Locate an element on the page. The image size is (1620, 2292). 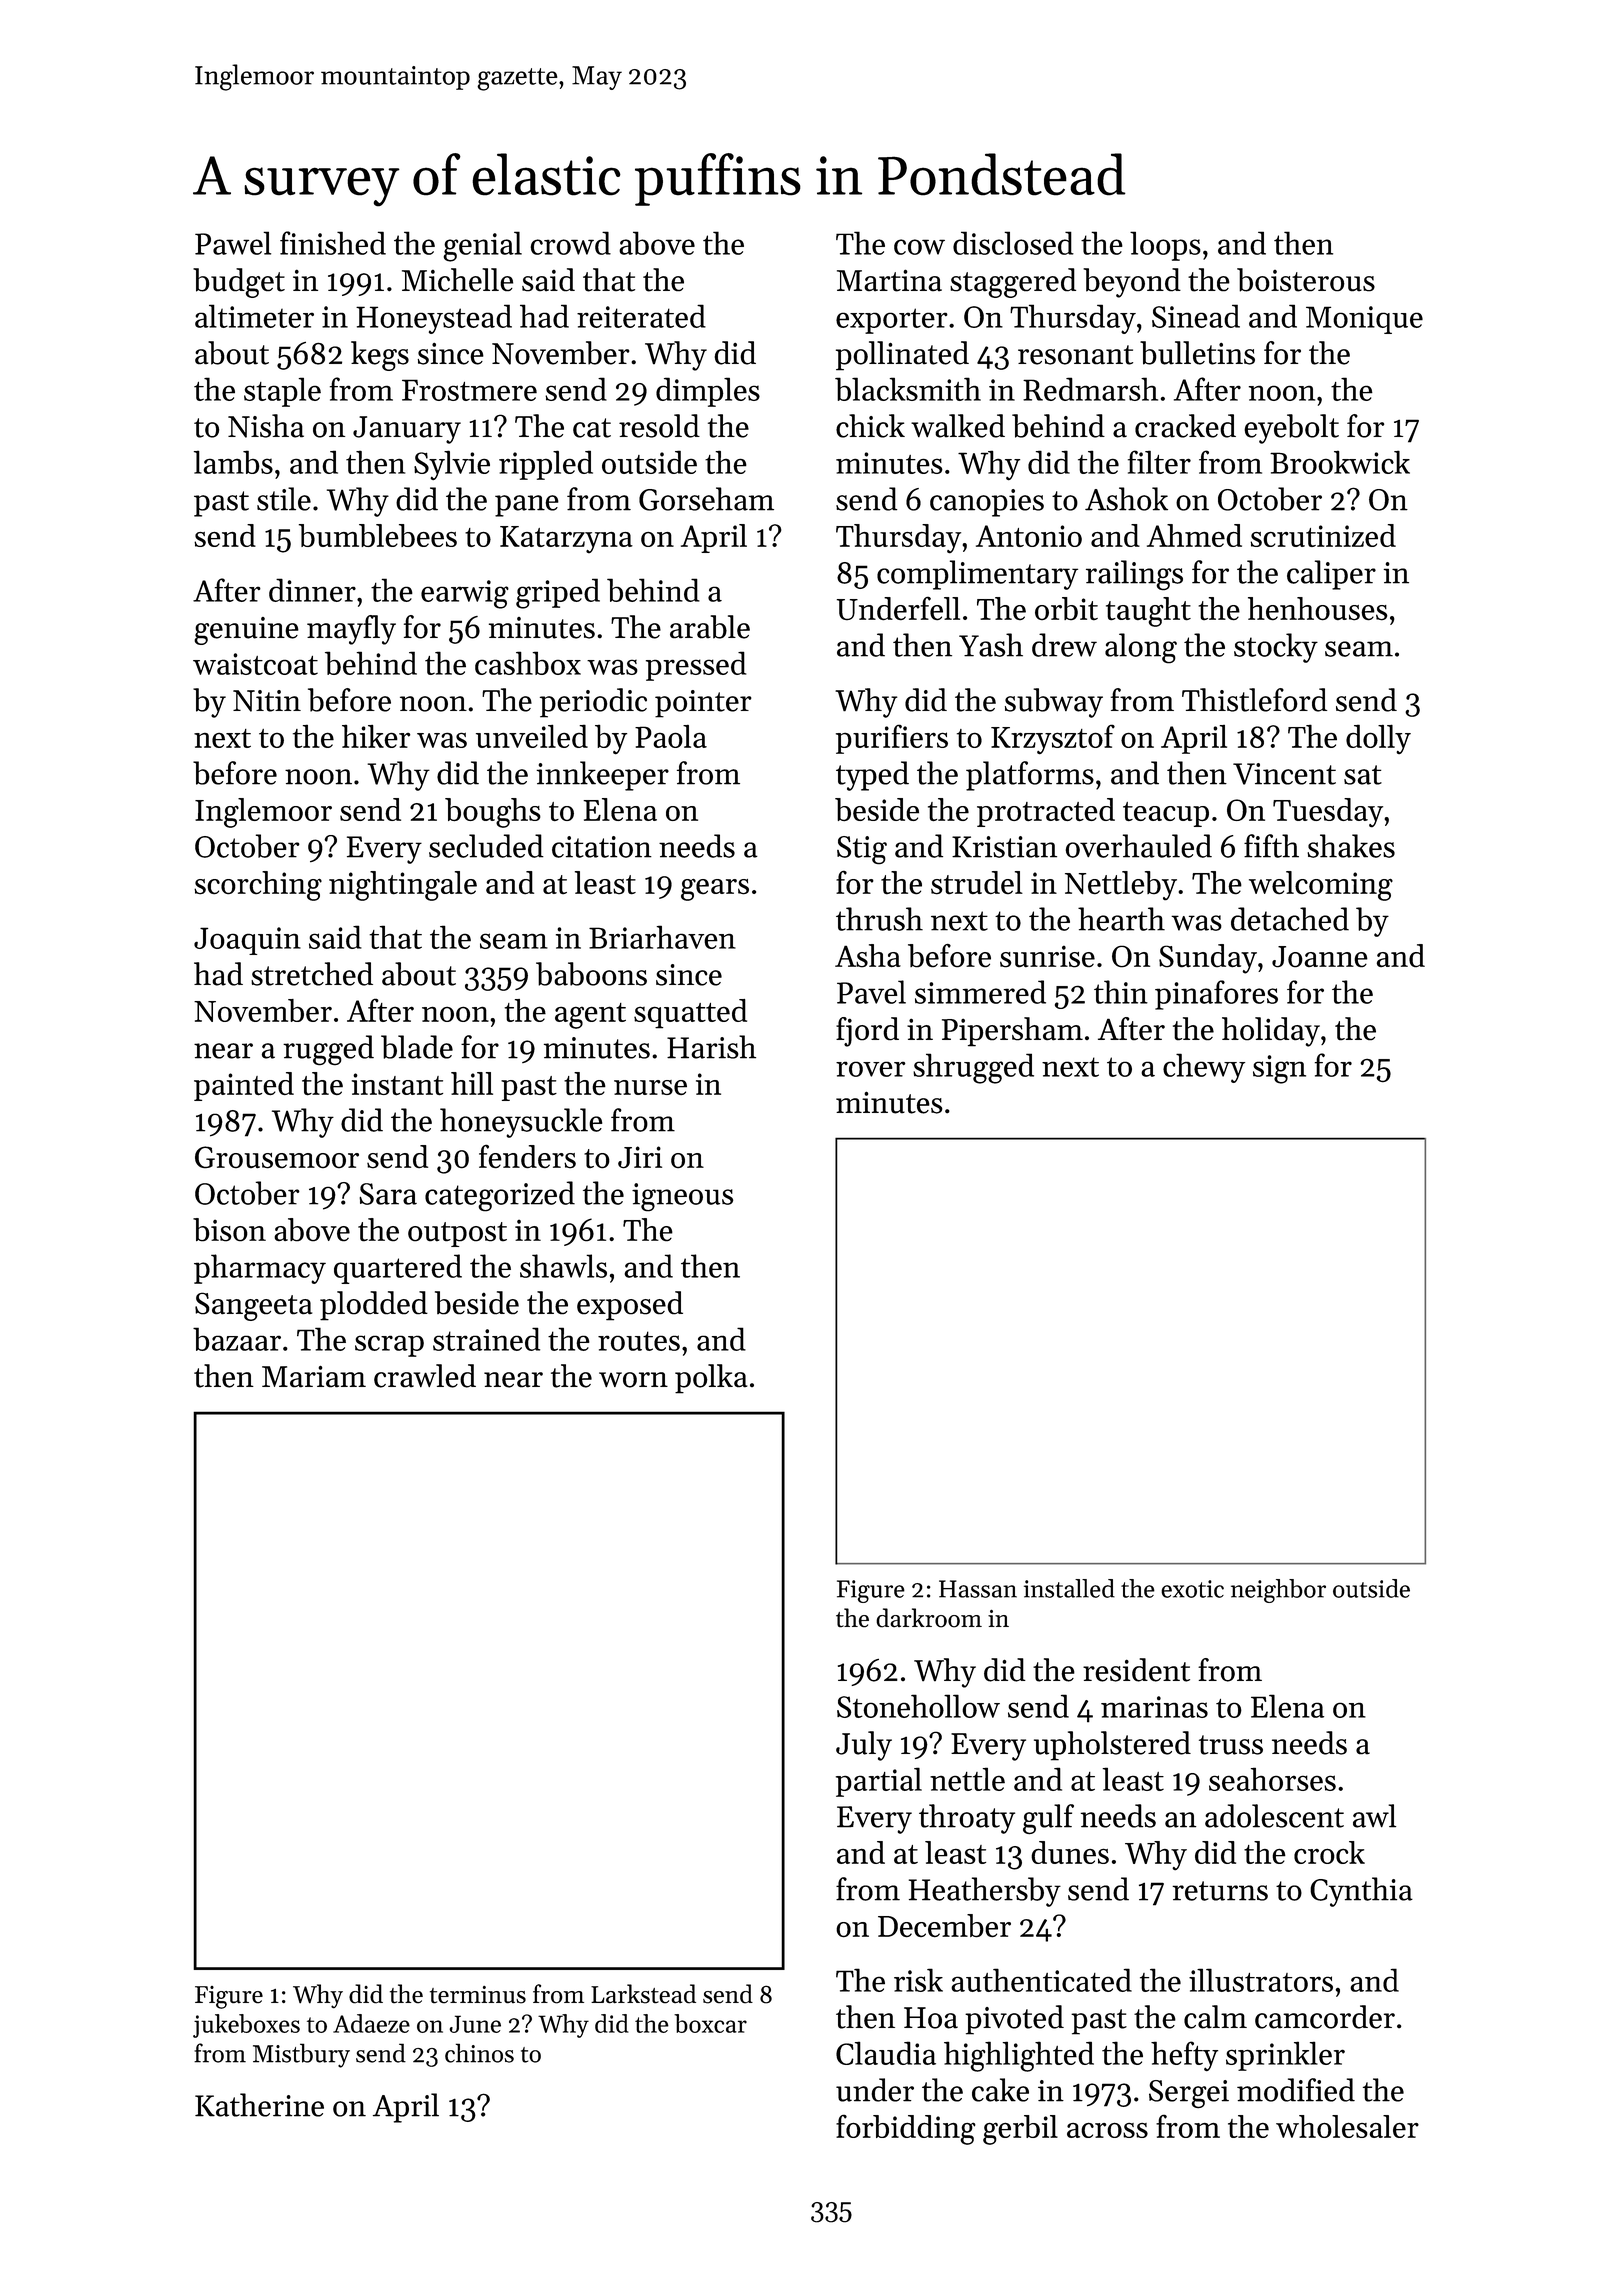
typed is located at coordinates (872, 776).
